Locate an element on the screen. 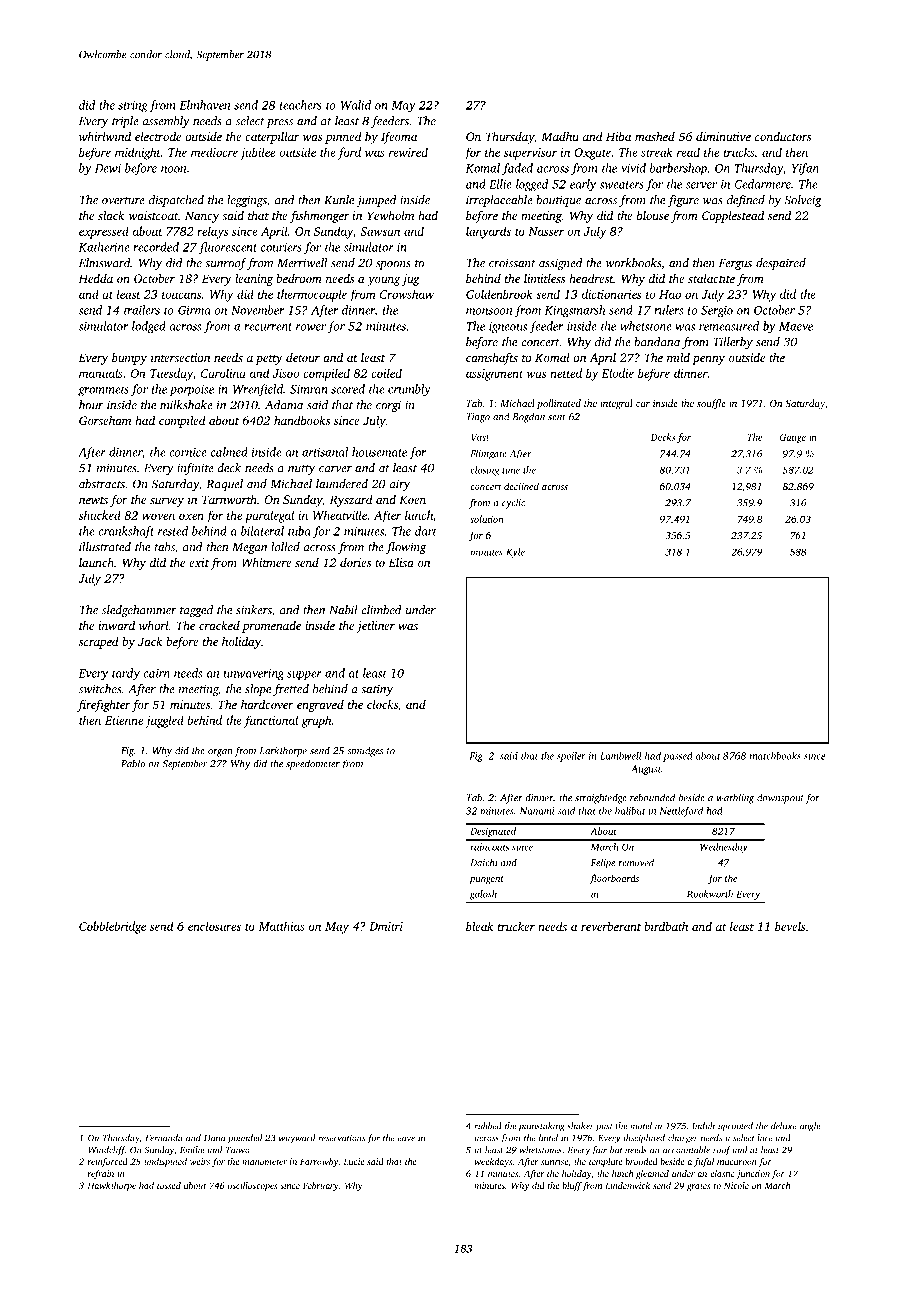 The image size is (908, 1316). motel is located at coordinates (641, 1126).
